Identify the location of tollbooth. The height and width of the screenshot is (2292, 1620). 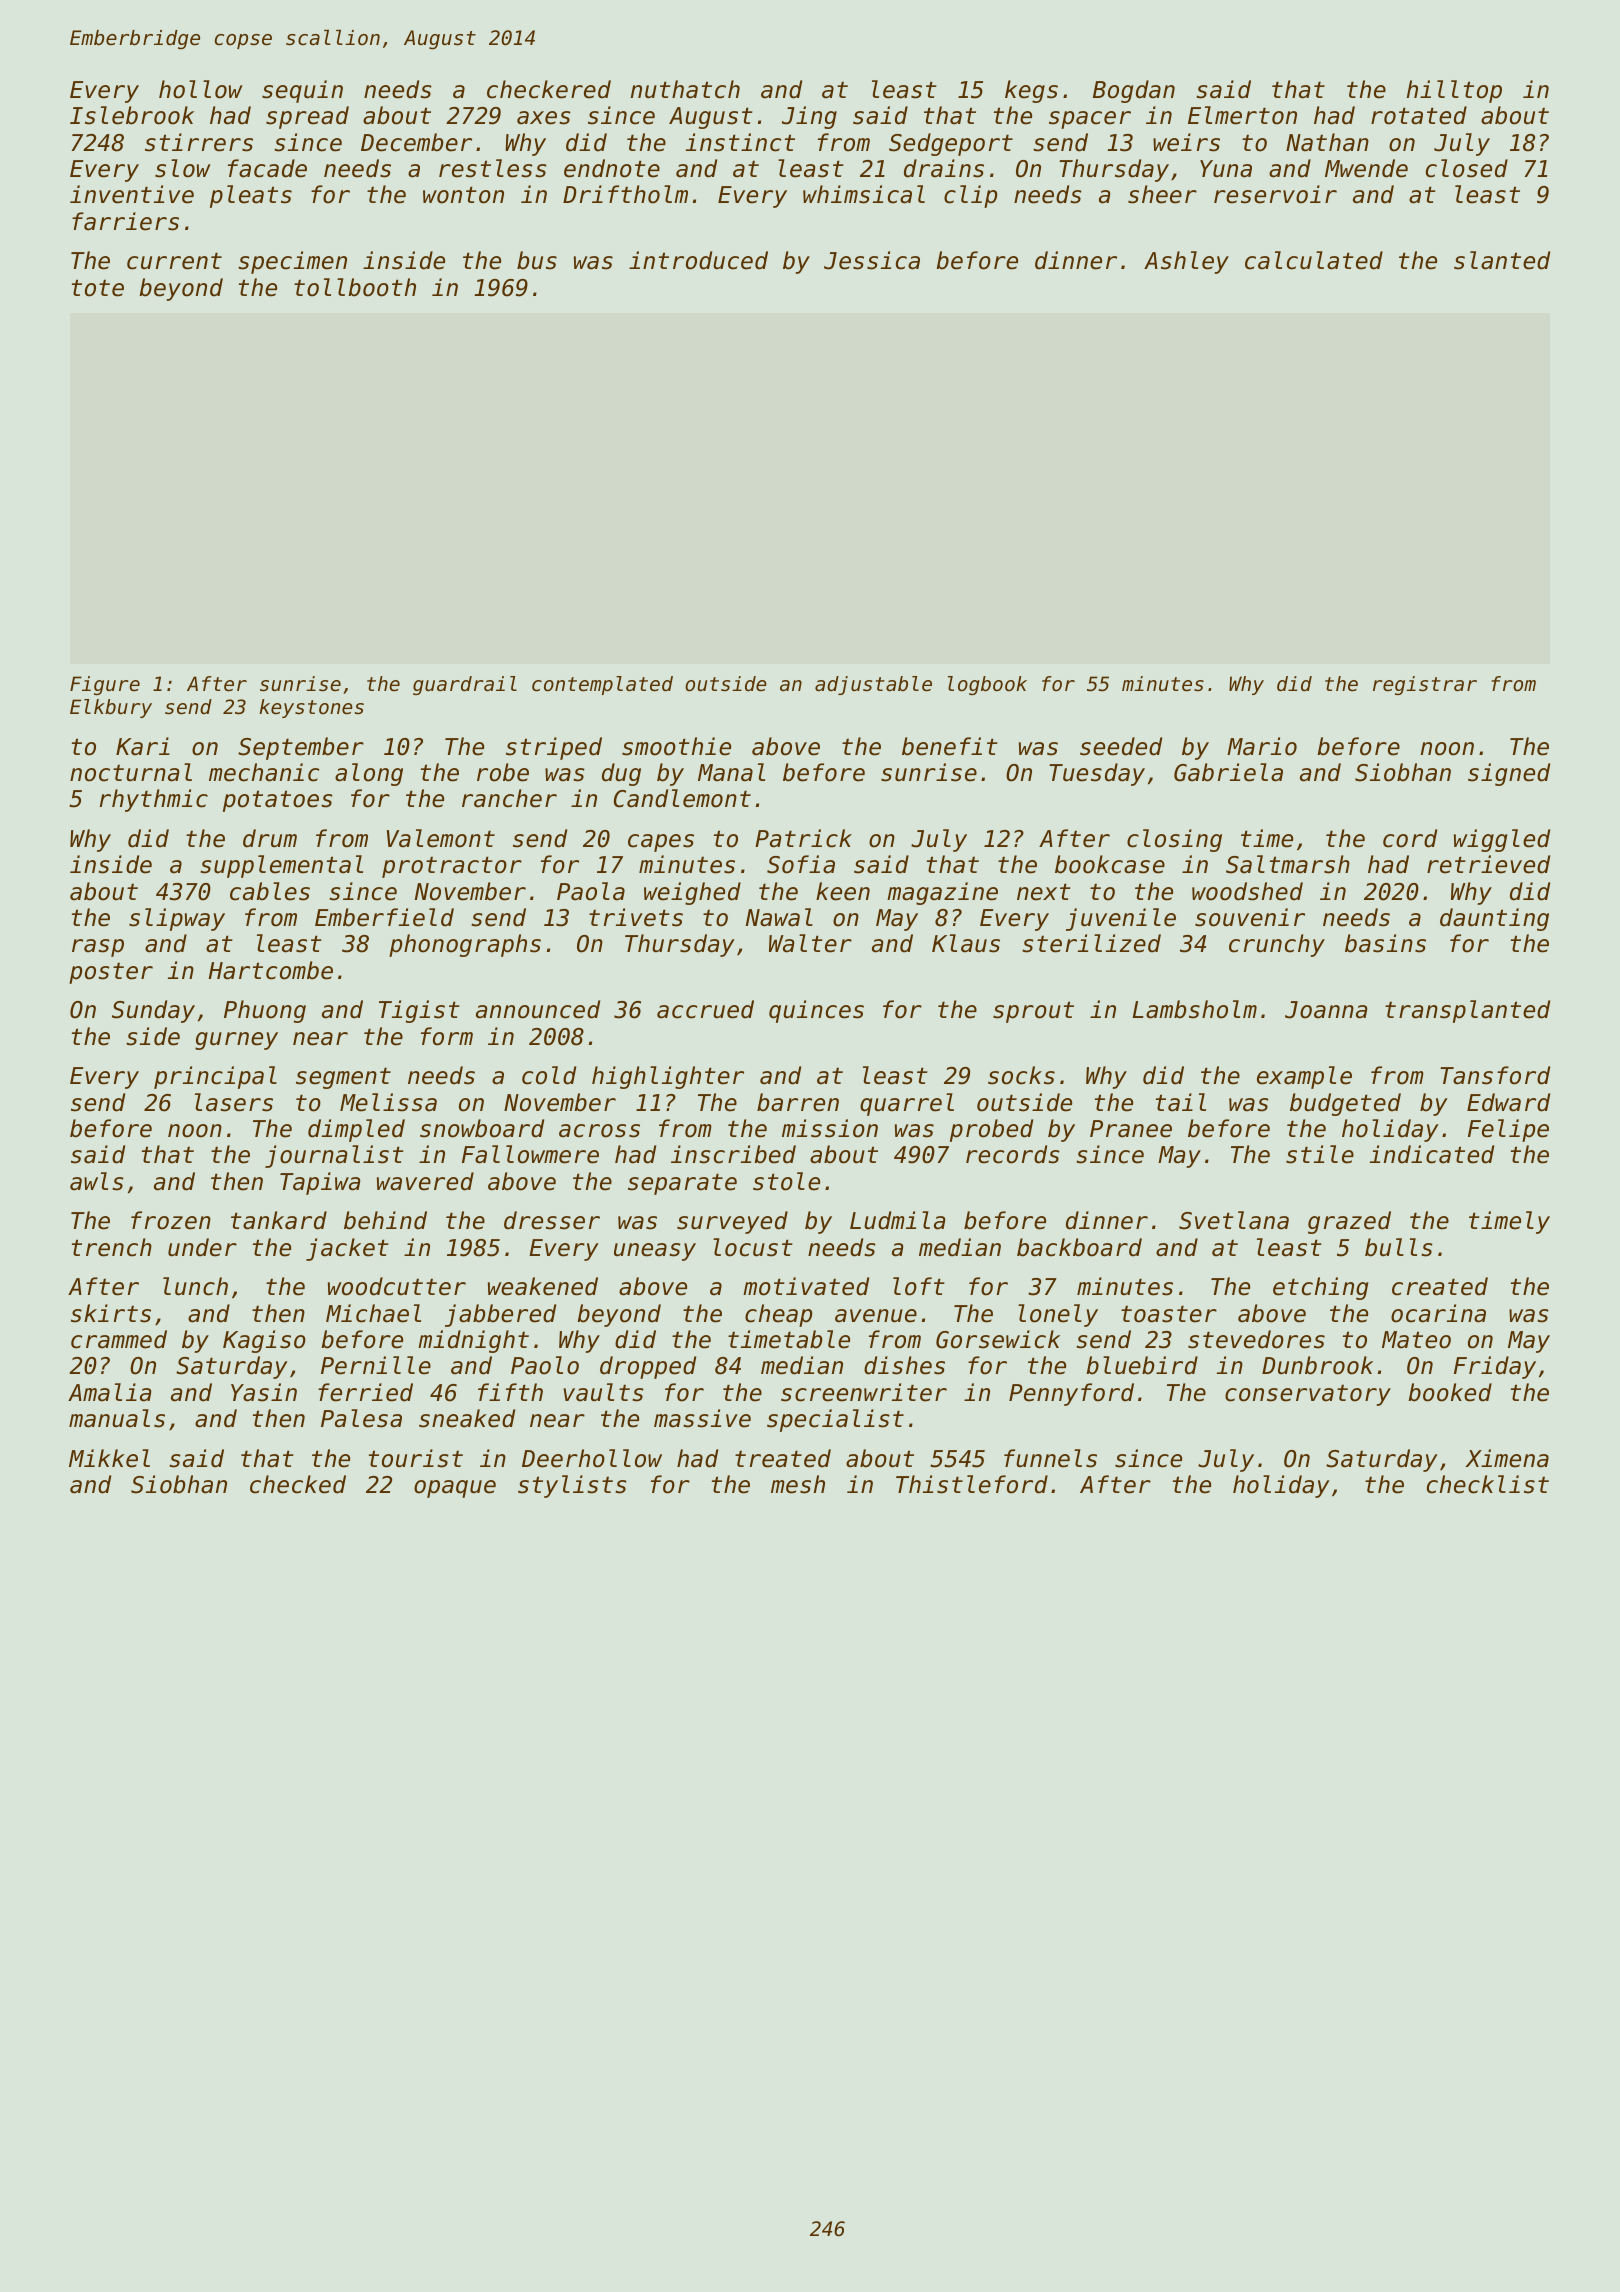
(355, 287).
